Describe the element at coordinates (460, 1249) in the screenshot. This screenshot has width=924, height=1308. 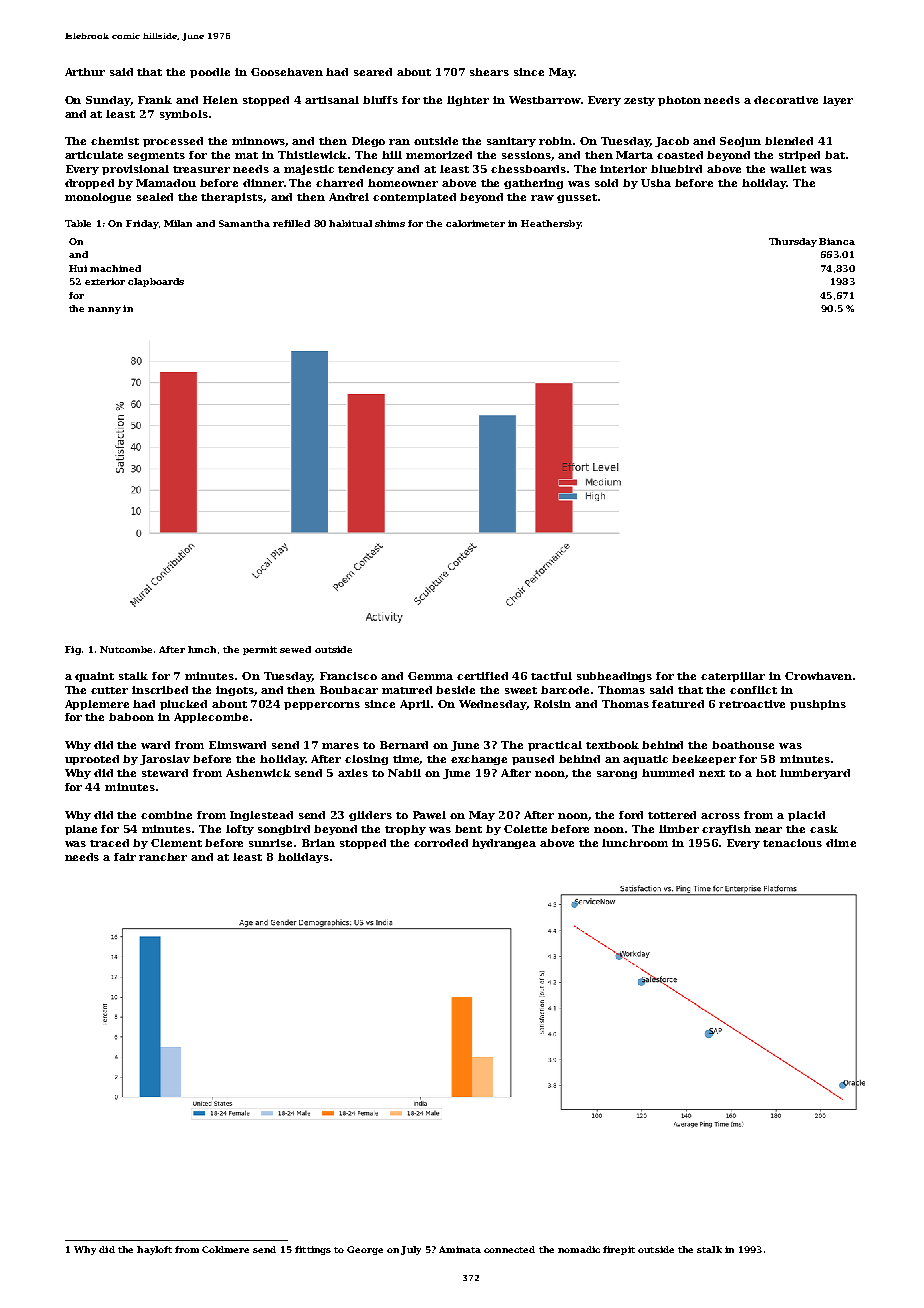
I see `Aminata` at that location.
